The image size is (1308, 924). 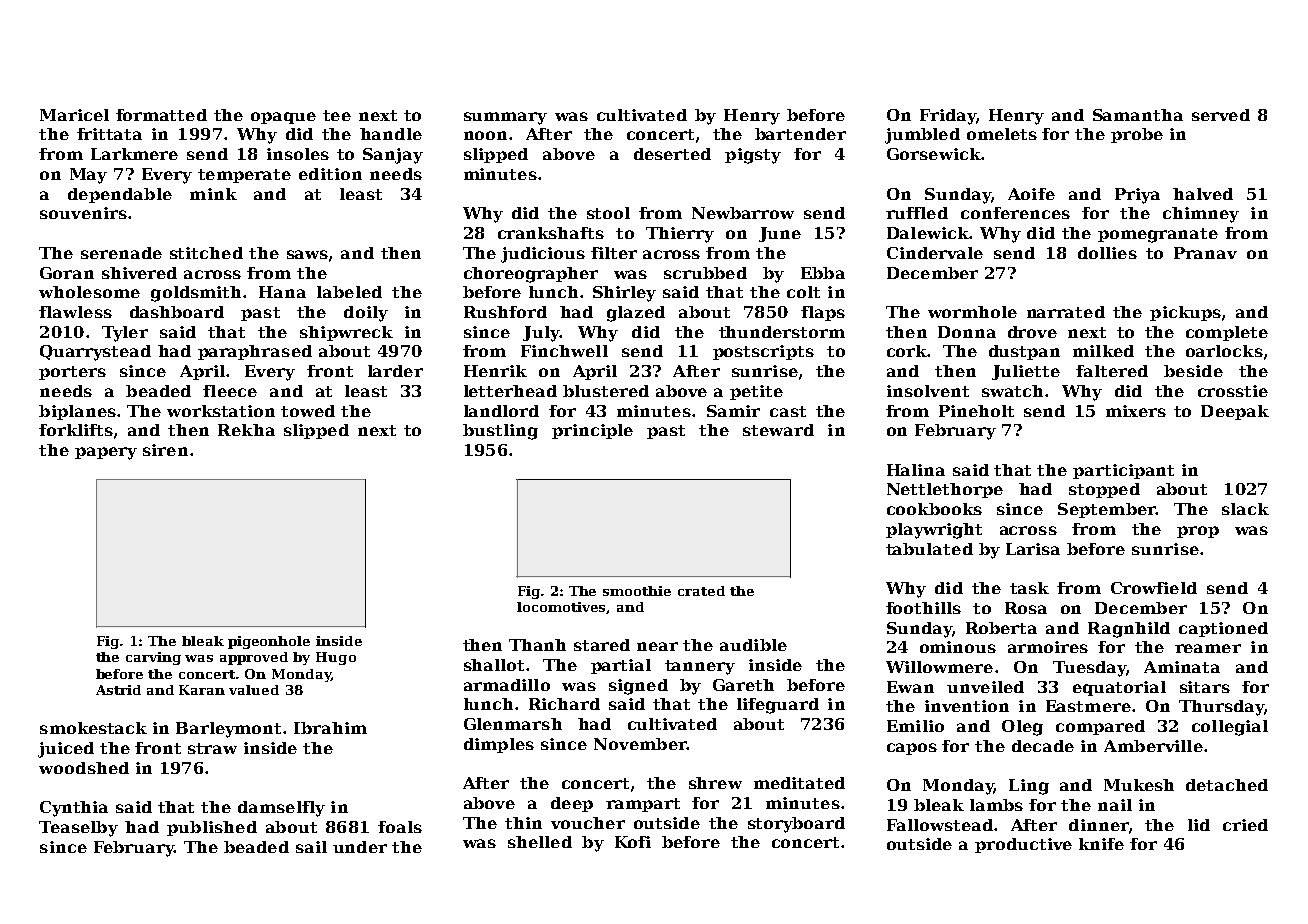 I want to click on lifeguard, so click(x=778, y=706).
